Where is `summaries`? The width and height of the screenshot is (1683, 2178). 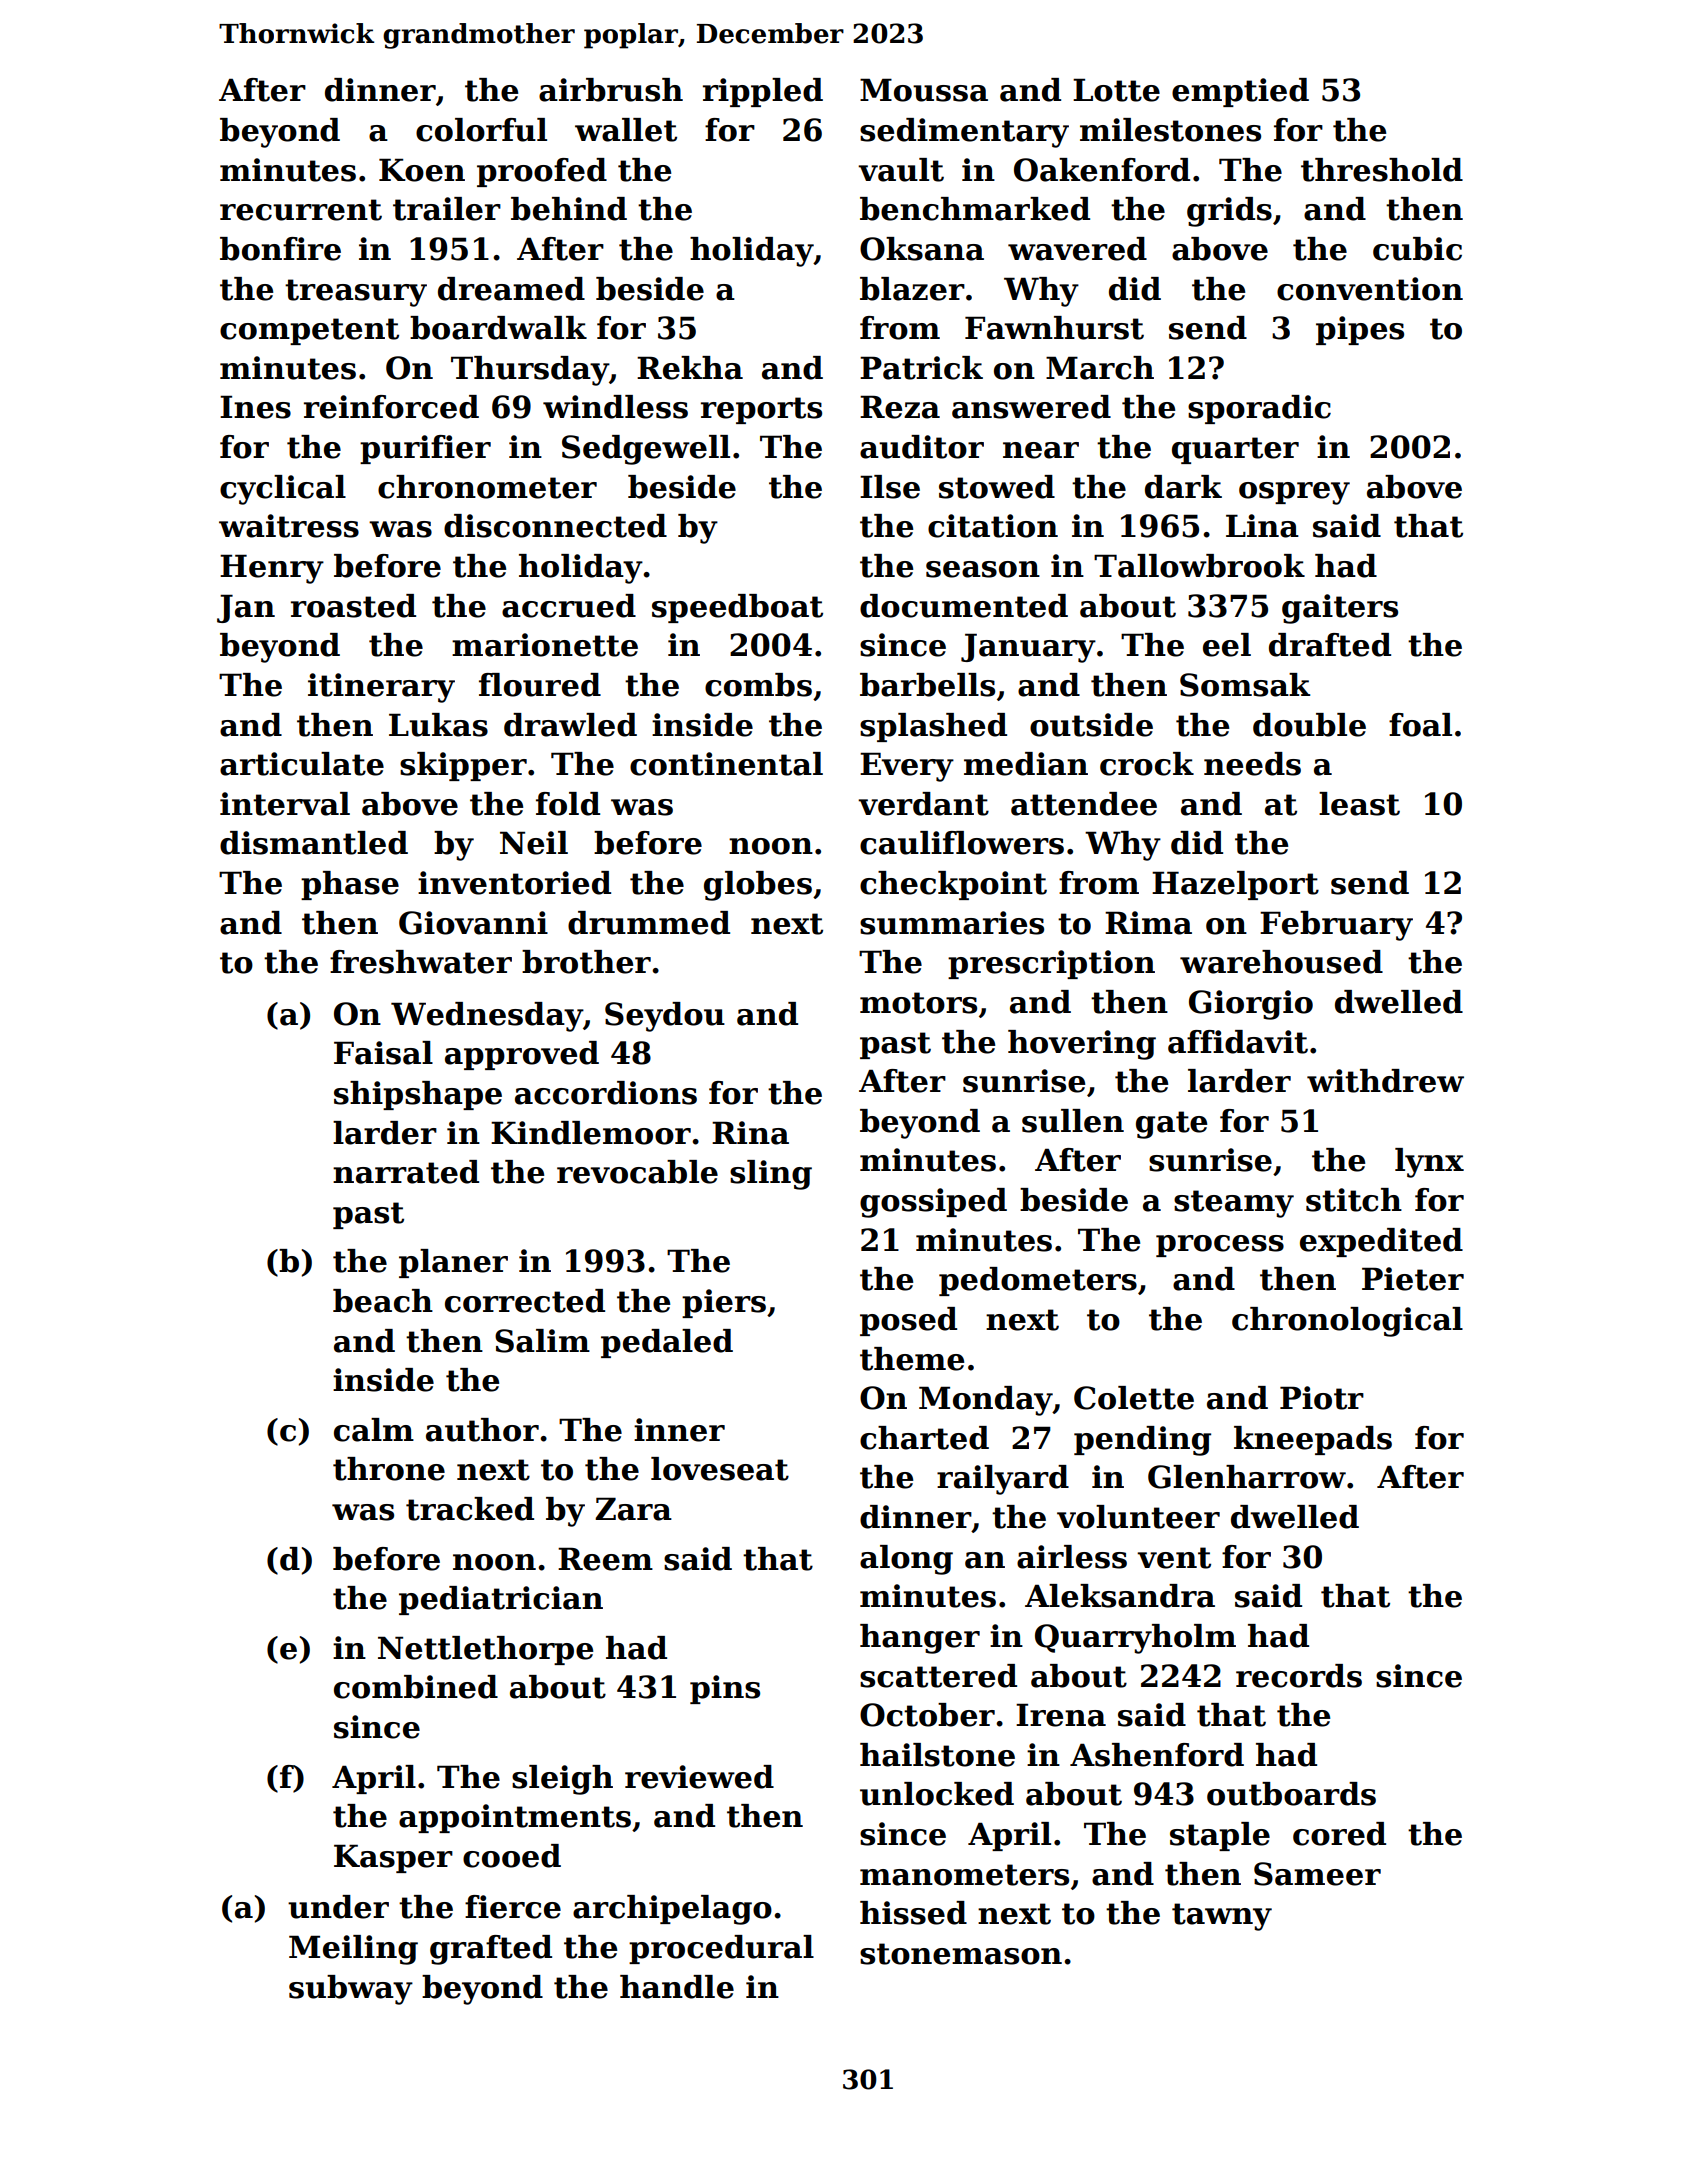 summaries is located at coordinates (952, 923).
